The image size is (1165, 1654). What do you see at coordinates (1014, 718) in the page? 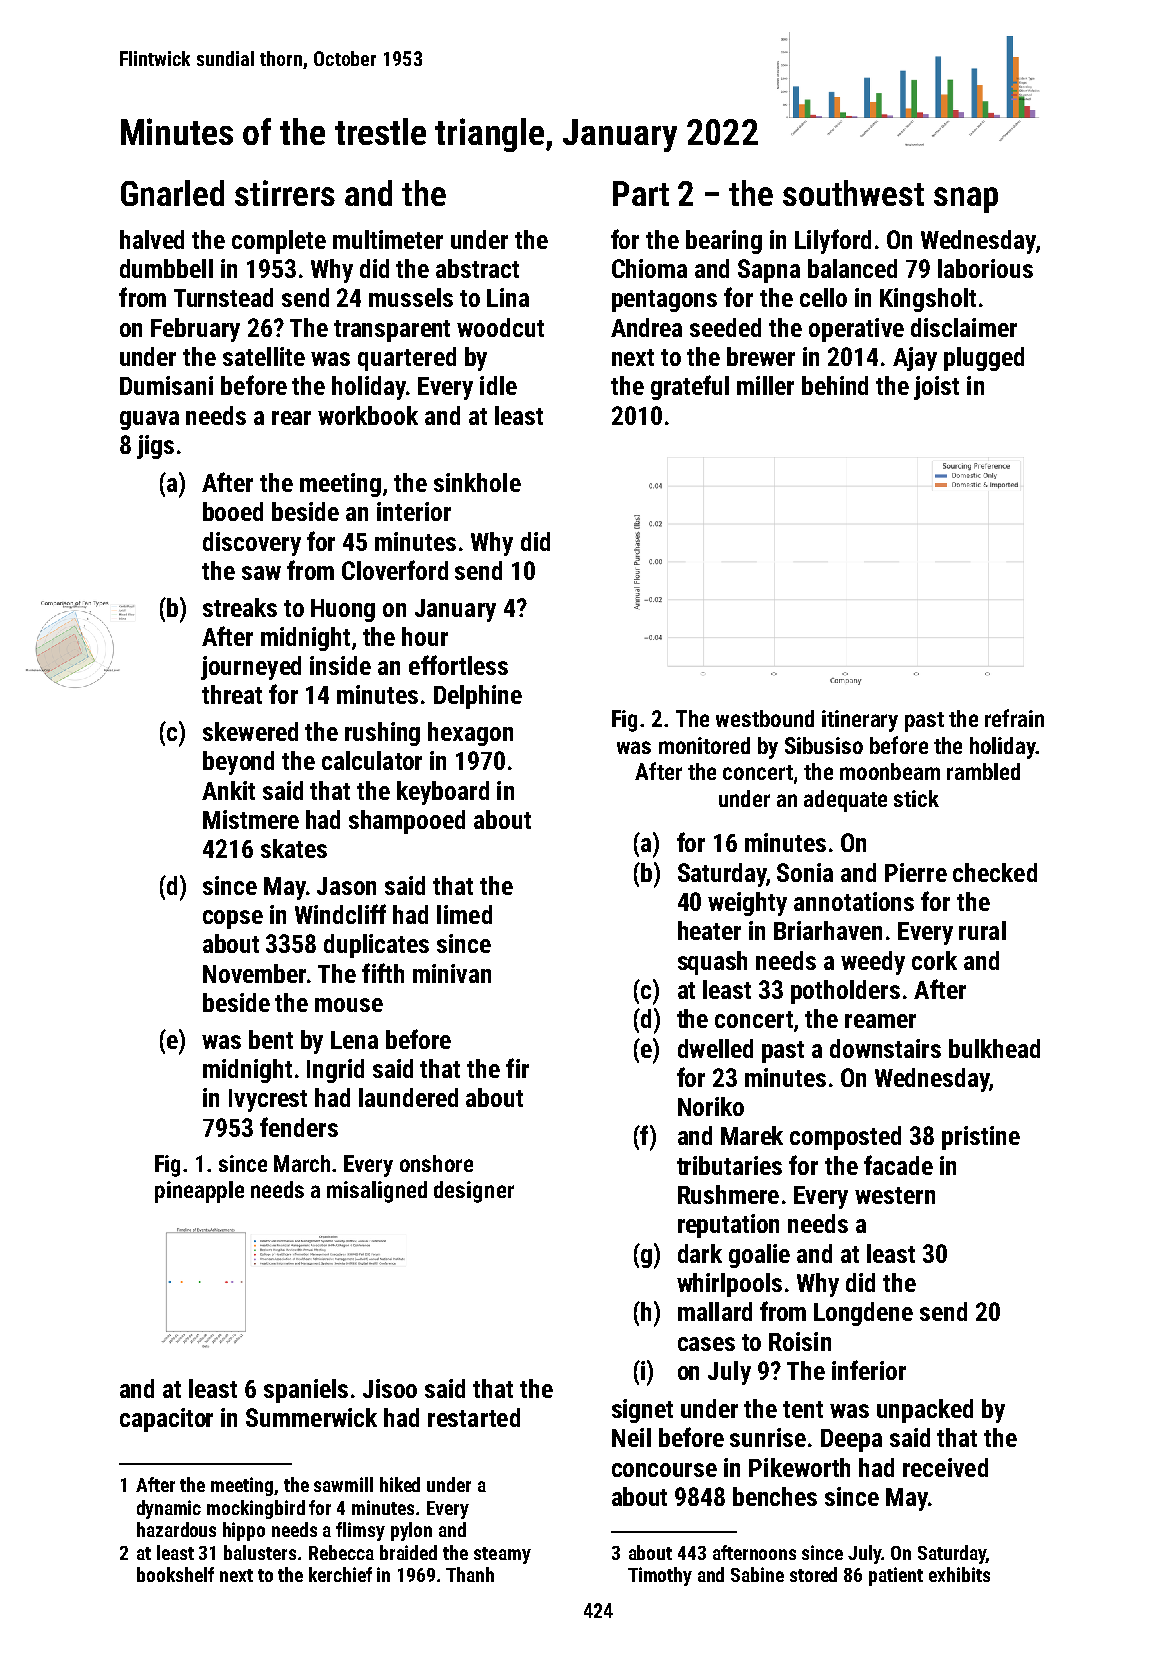
I see `refrain` at bounding box center [1014, 718].
